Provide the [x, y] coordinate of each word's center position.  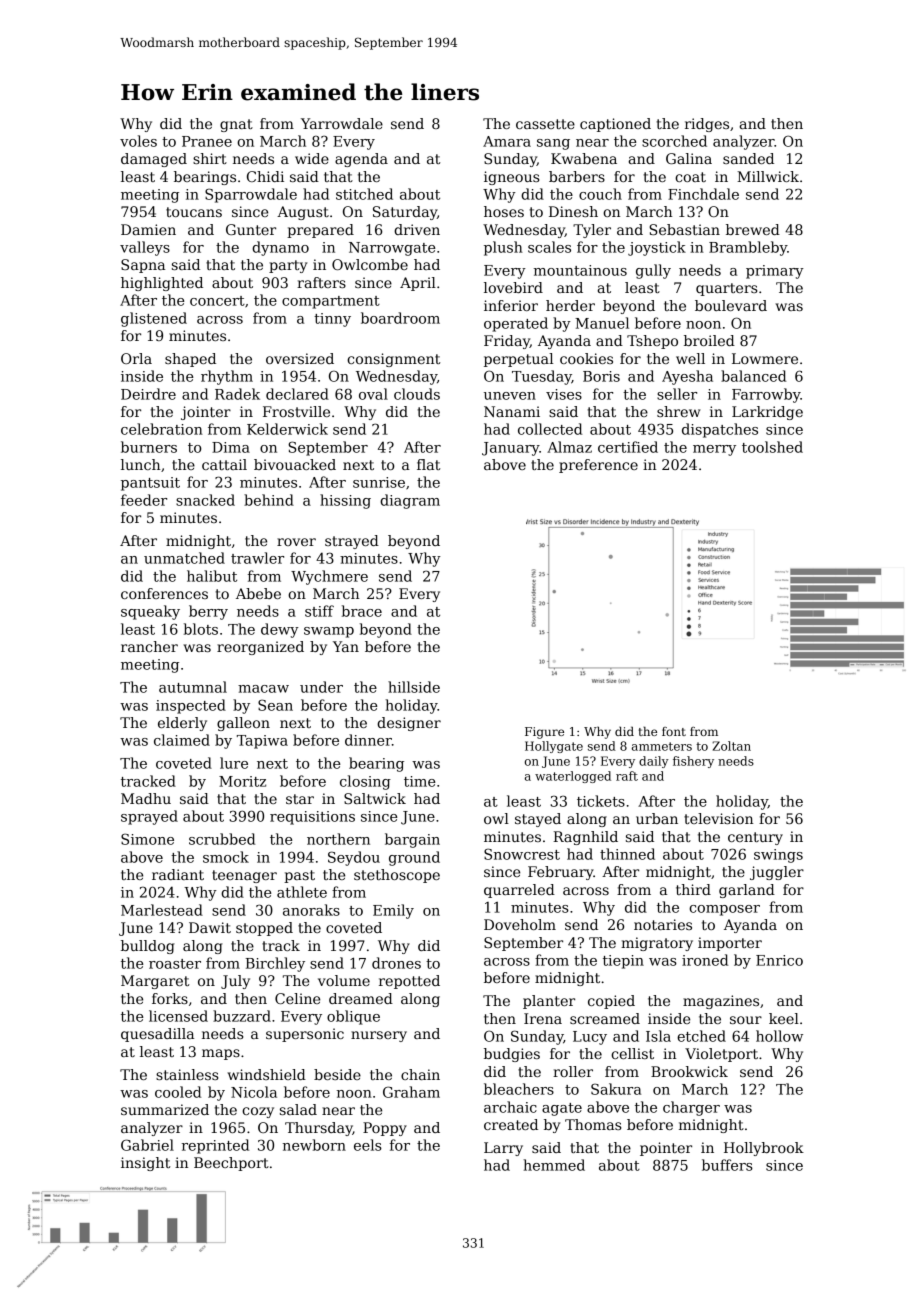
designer [409, 724]
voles [138, 141]
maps [221, 1054]
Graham [411, 1092]
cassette [545, 124]
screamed [605, 1018]
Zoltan [731, 746]
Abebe [258, 593]
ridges [707, 125]
